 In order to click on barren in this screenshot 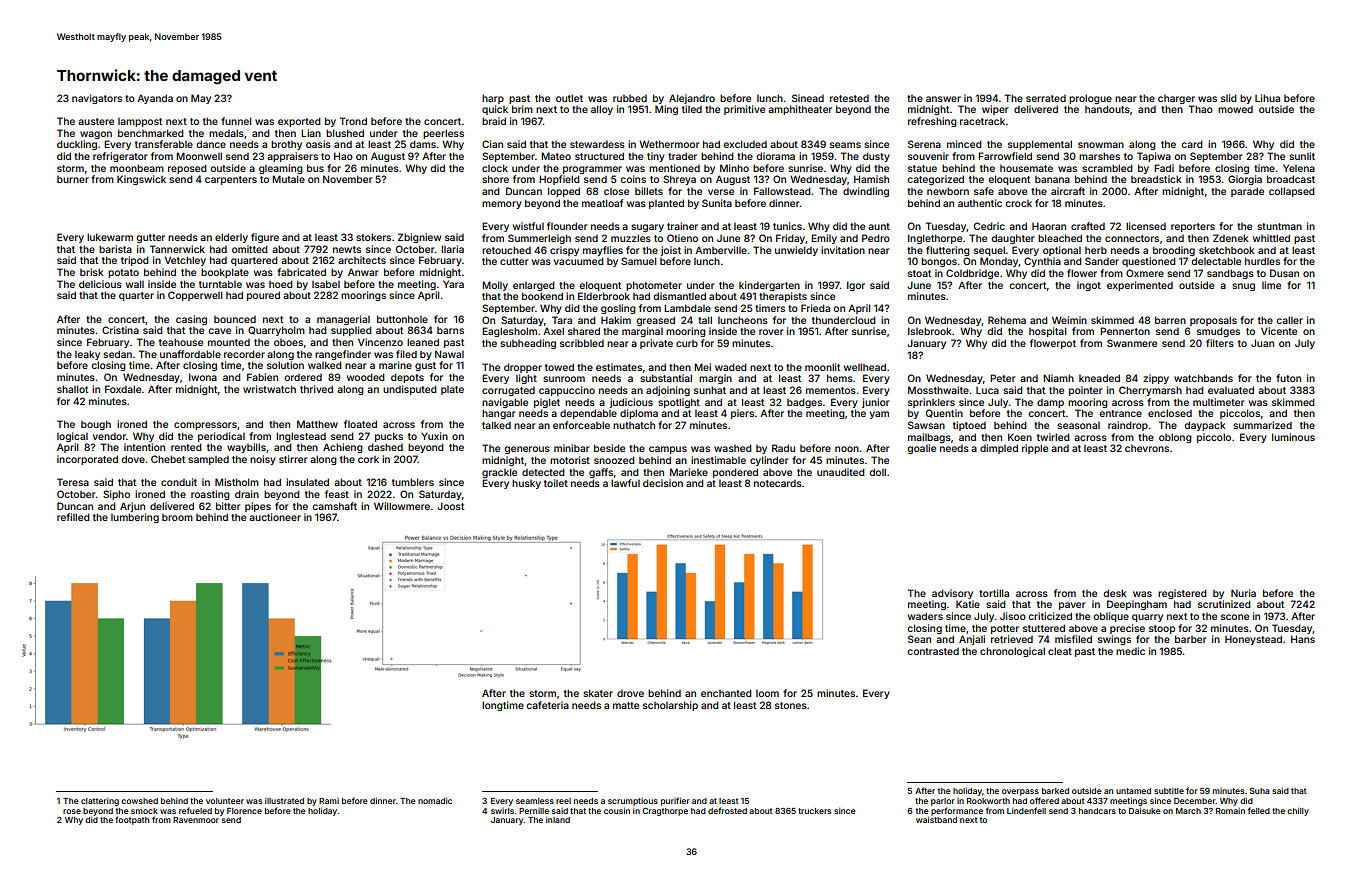, I will do `click(1170, 320)`.
